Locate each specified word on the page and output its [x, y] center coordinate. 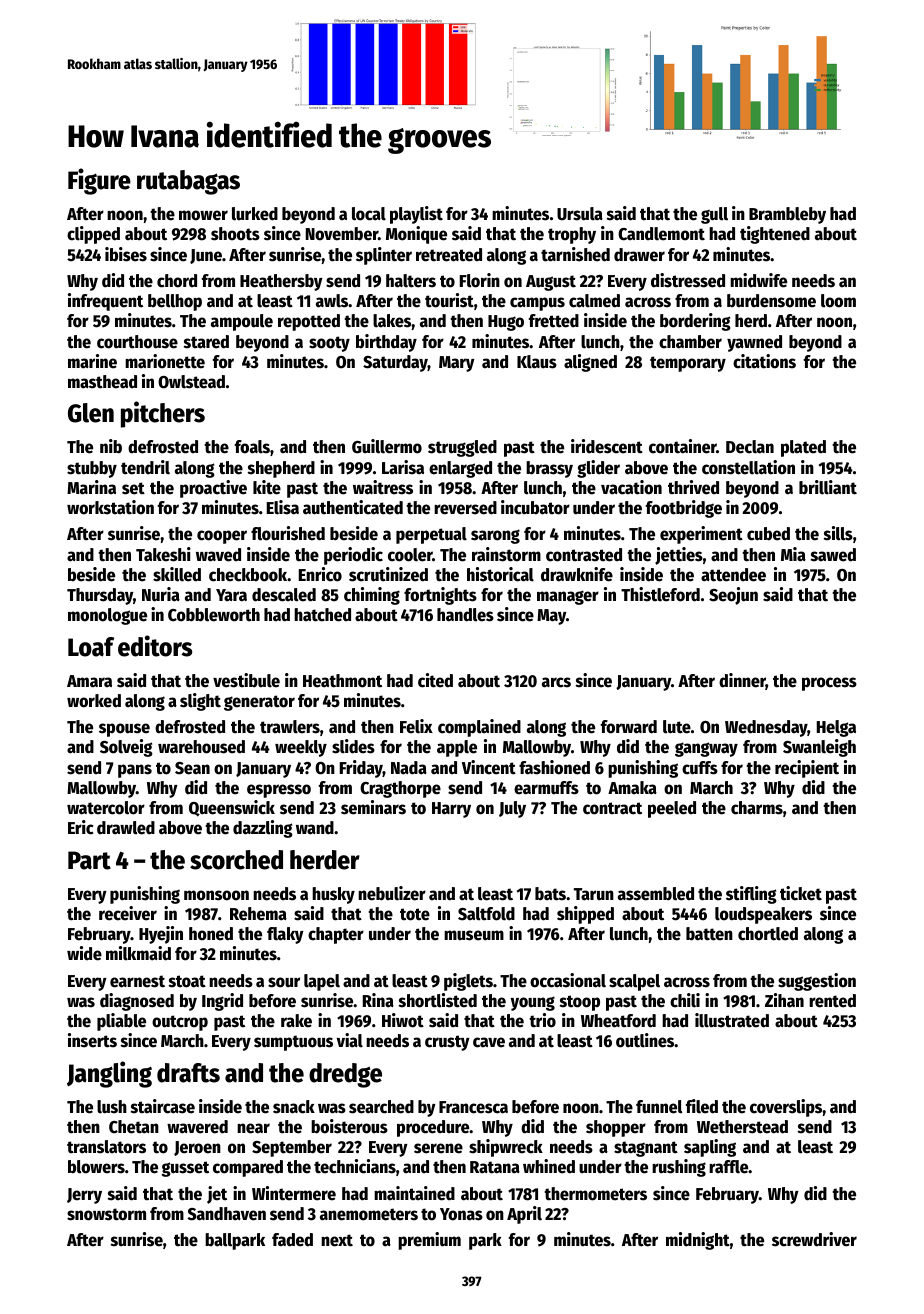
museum [474, 935]
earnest [137, 981]
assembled [656, 894]
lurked [255, 214]
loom [838, 301]
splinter [384, 256]
